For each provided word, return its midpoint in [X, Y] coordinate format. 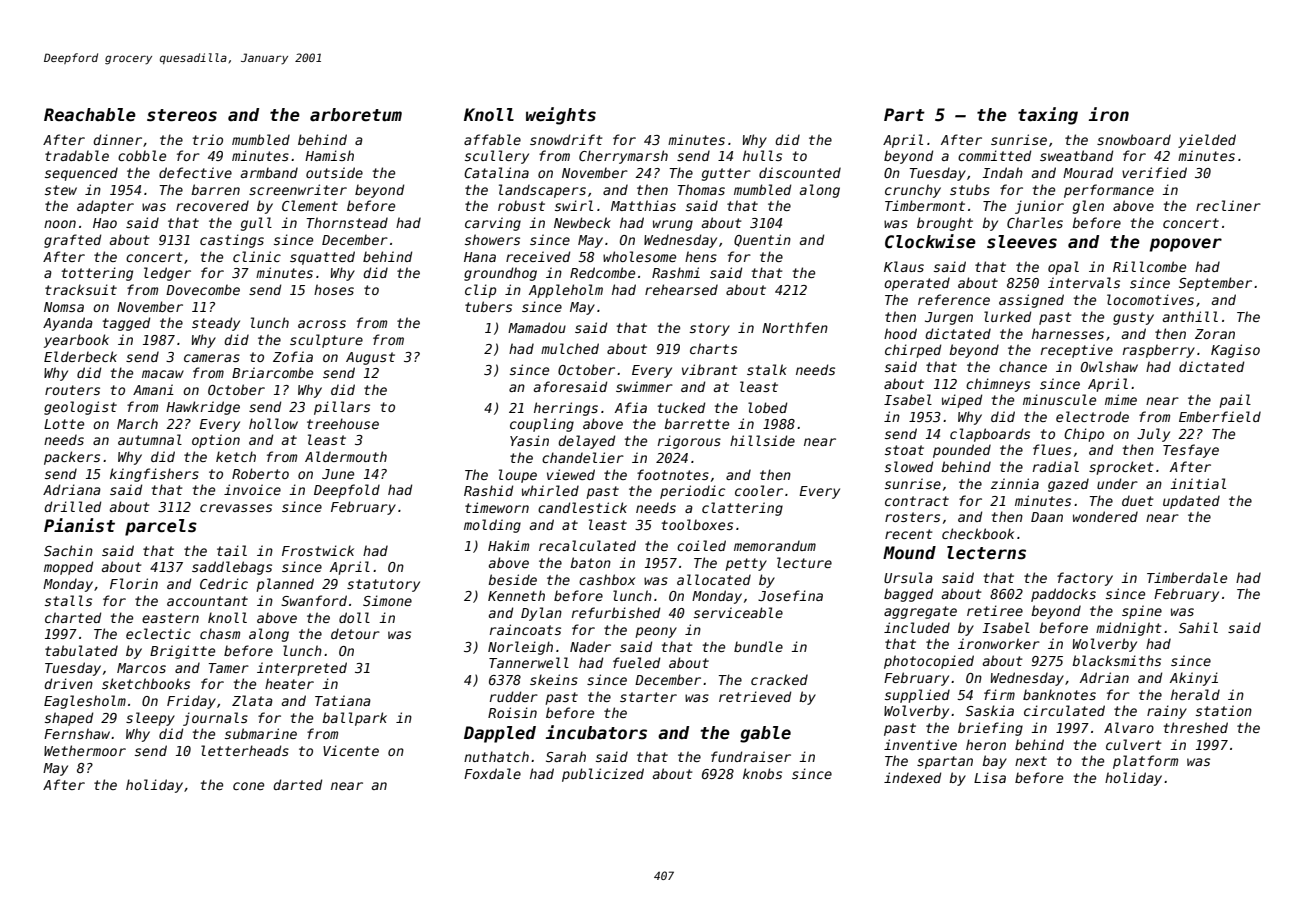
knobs [762, 773]
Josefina [790, 595]
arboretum [356, 115]
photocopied [929, 662]
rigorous [689, 442]
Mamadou [537, 327]
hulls [762, 155]
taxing [1048, 116]
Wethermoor [85, 750]
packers [72, 458]
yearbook [76, 341]
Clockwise [930, 241]
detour [355, 633]
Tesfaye [1191, 451]
